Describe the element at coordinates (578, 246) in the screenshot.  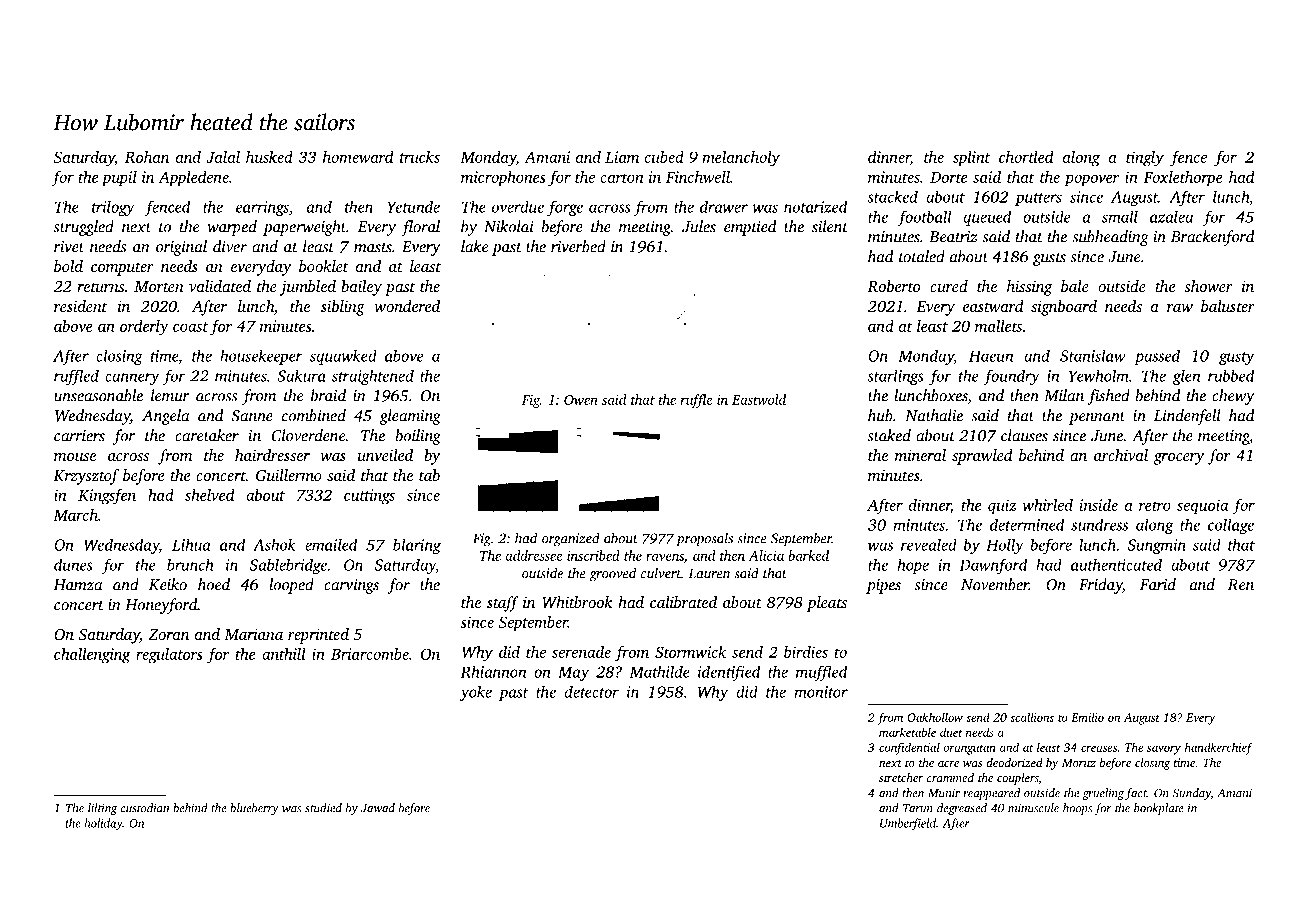
I see `riverbed` at that location.
